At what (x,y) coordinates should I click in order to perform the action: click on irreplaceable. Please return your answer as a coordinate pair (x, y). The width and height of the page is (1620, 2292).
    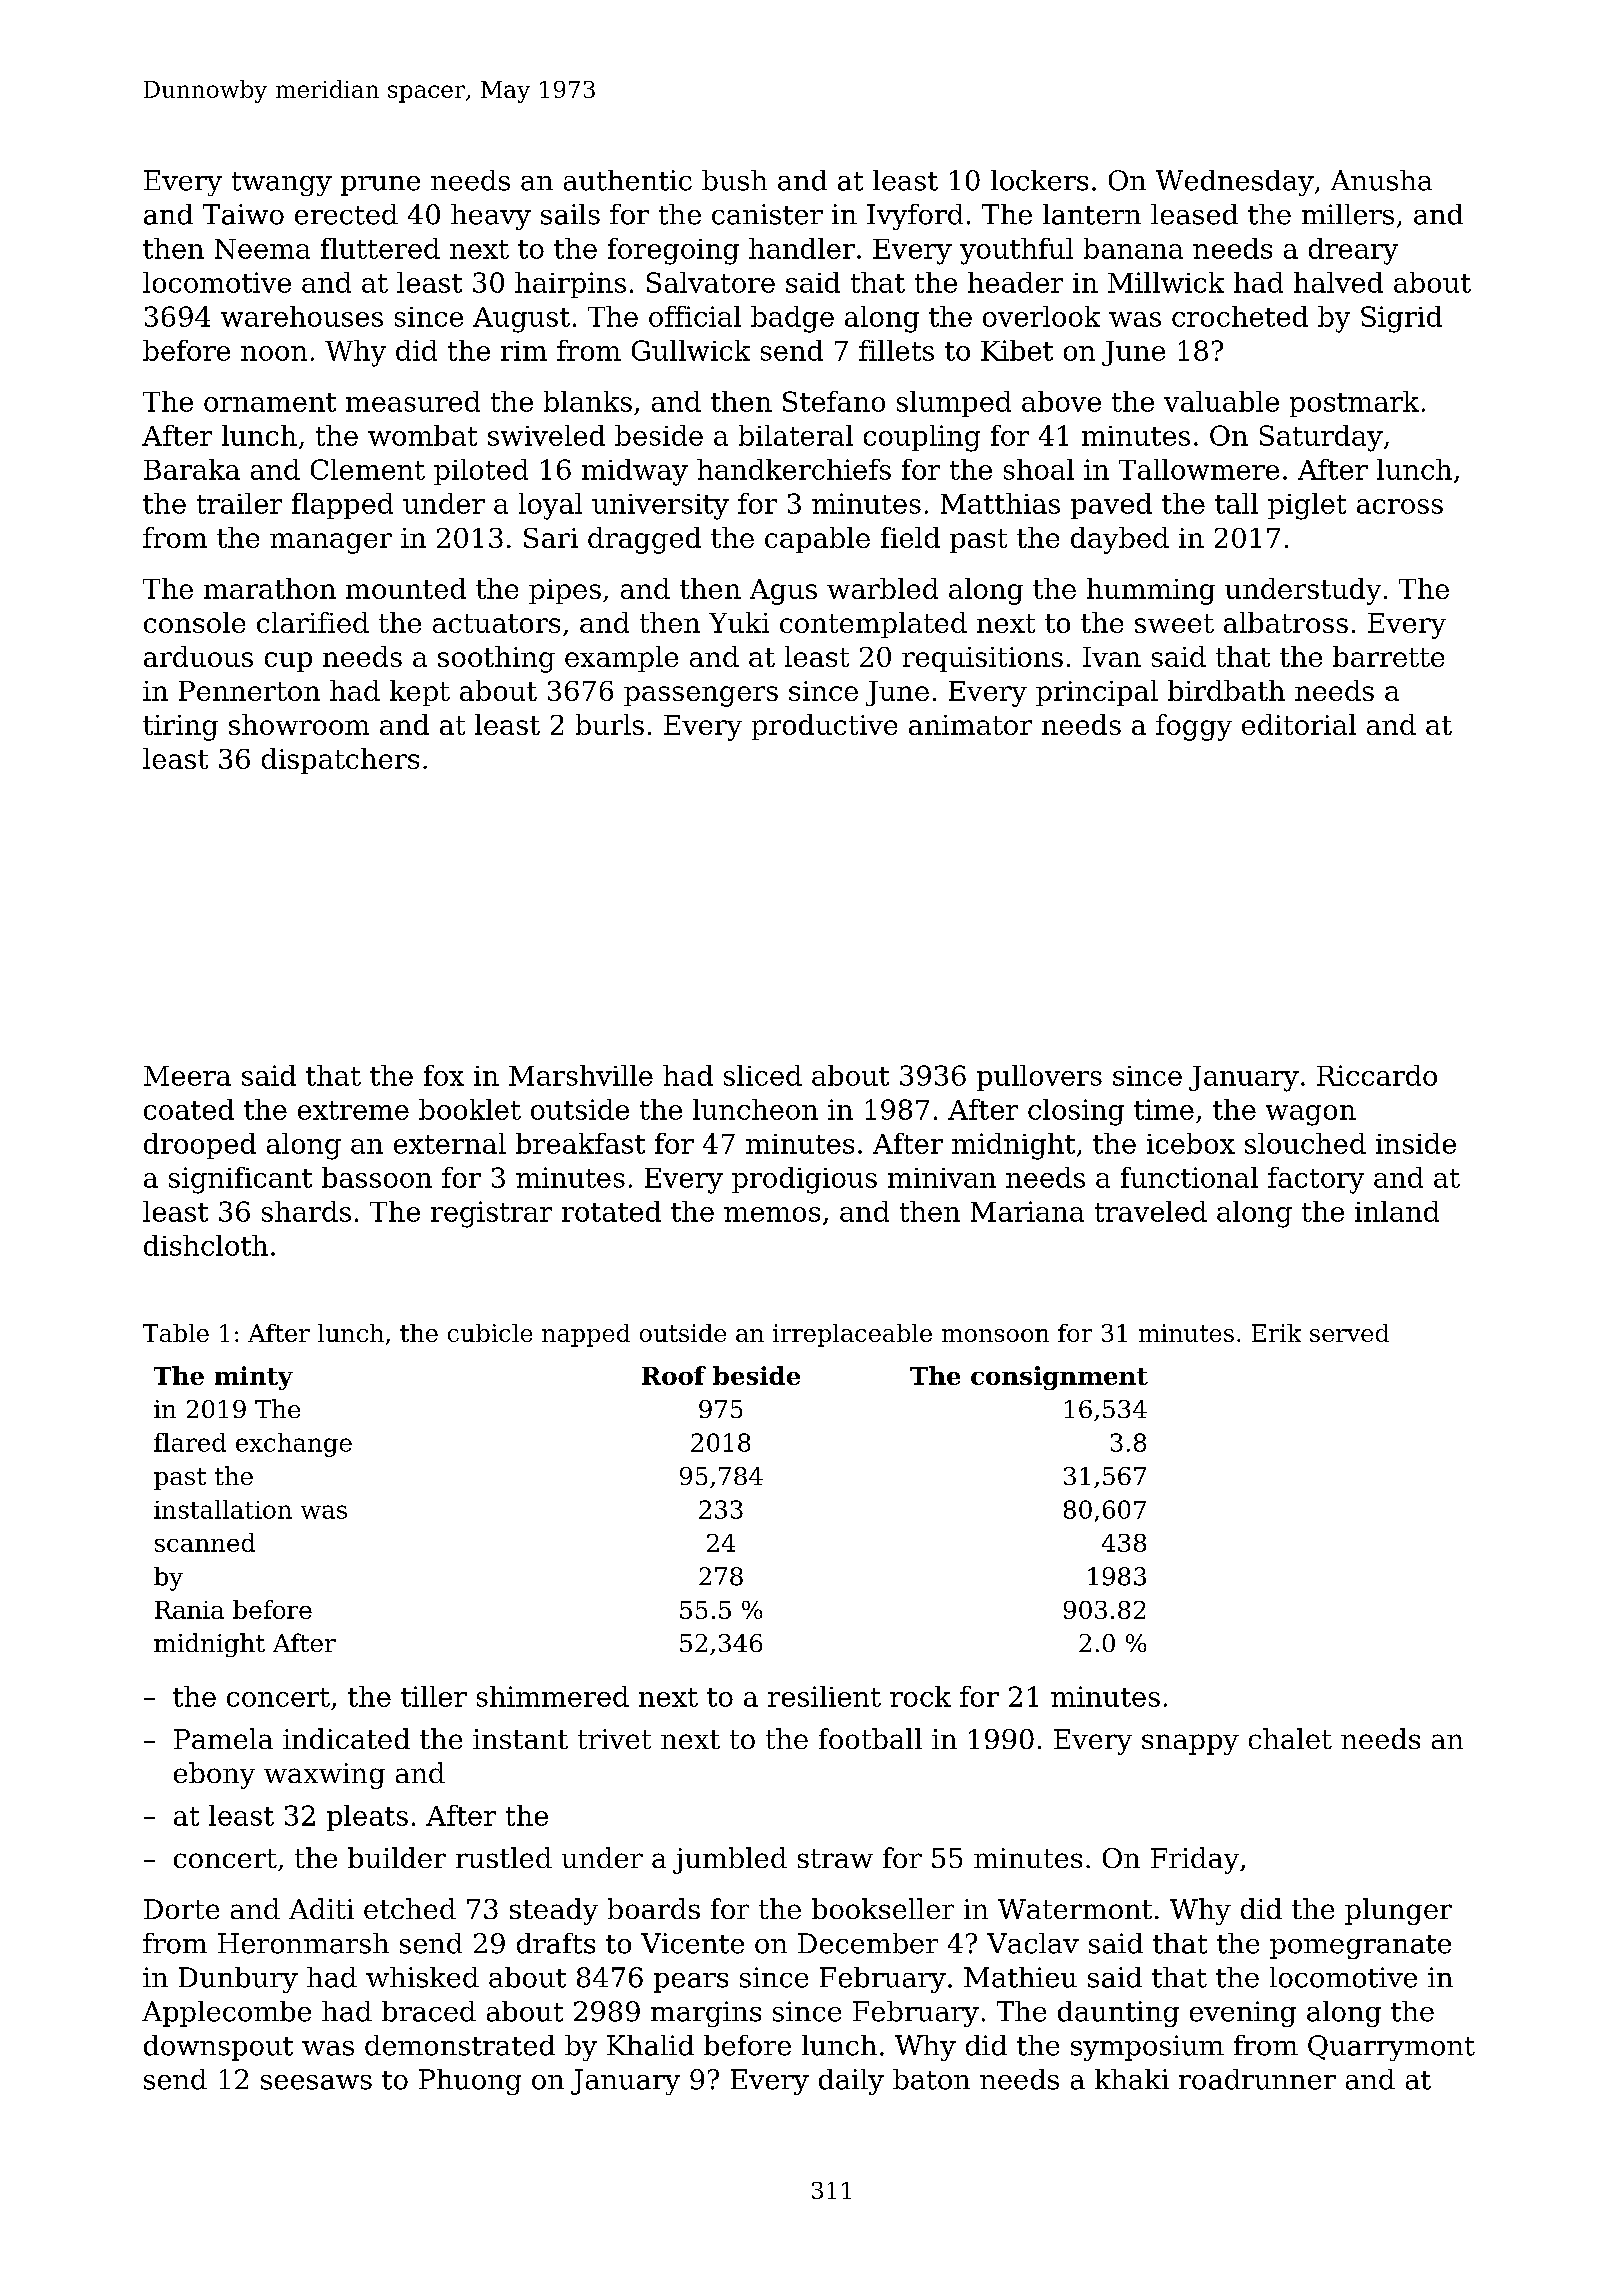
    Looking at the image, I should click on (852, 1335).
